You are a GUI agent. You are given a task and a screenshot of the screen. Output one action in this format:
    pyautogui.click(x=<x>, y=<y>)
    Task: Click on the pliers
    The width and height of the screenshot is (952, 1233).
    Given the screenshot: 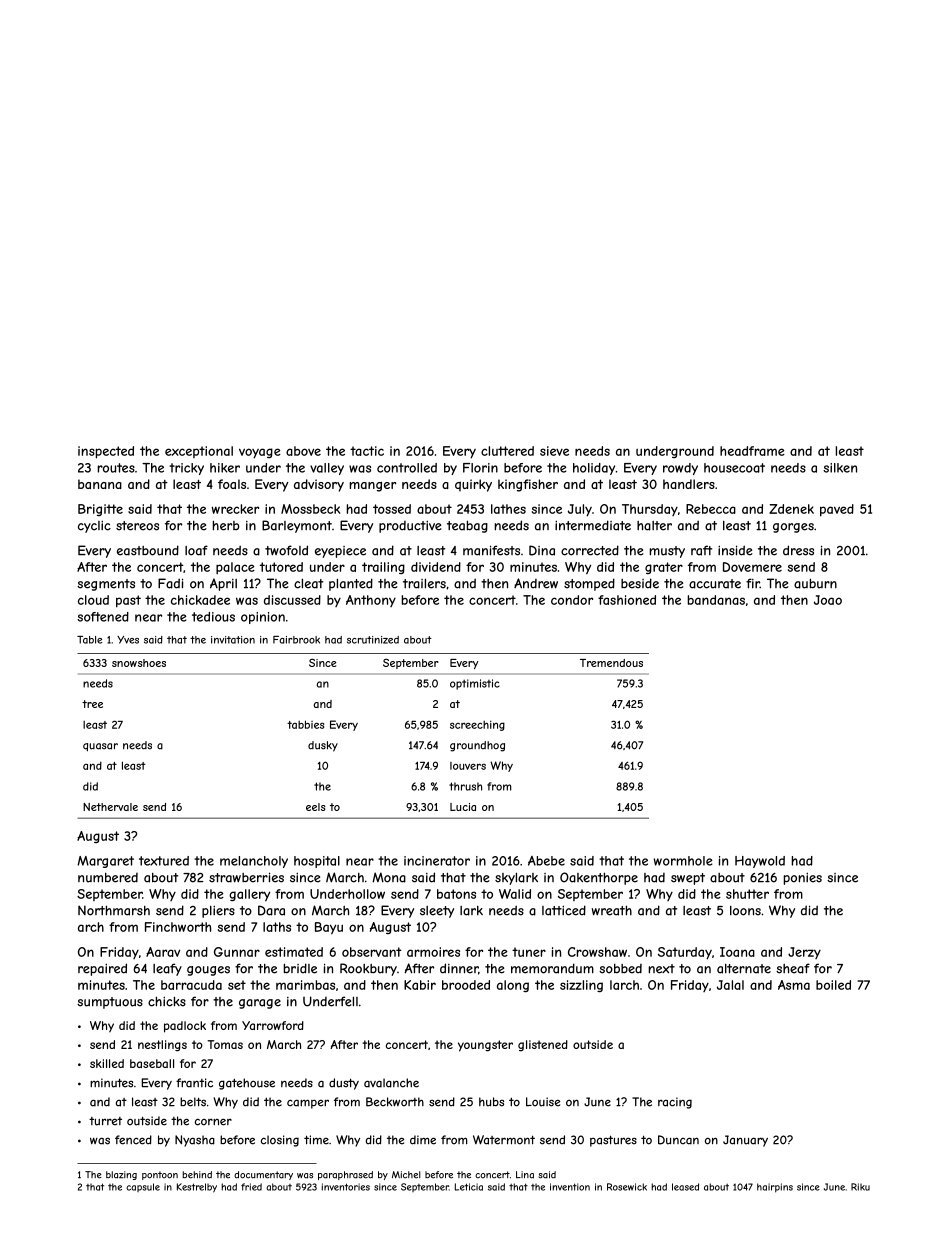 What is the action you would take?
    pyautogui.click(x=218, y=911)
